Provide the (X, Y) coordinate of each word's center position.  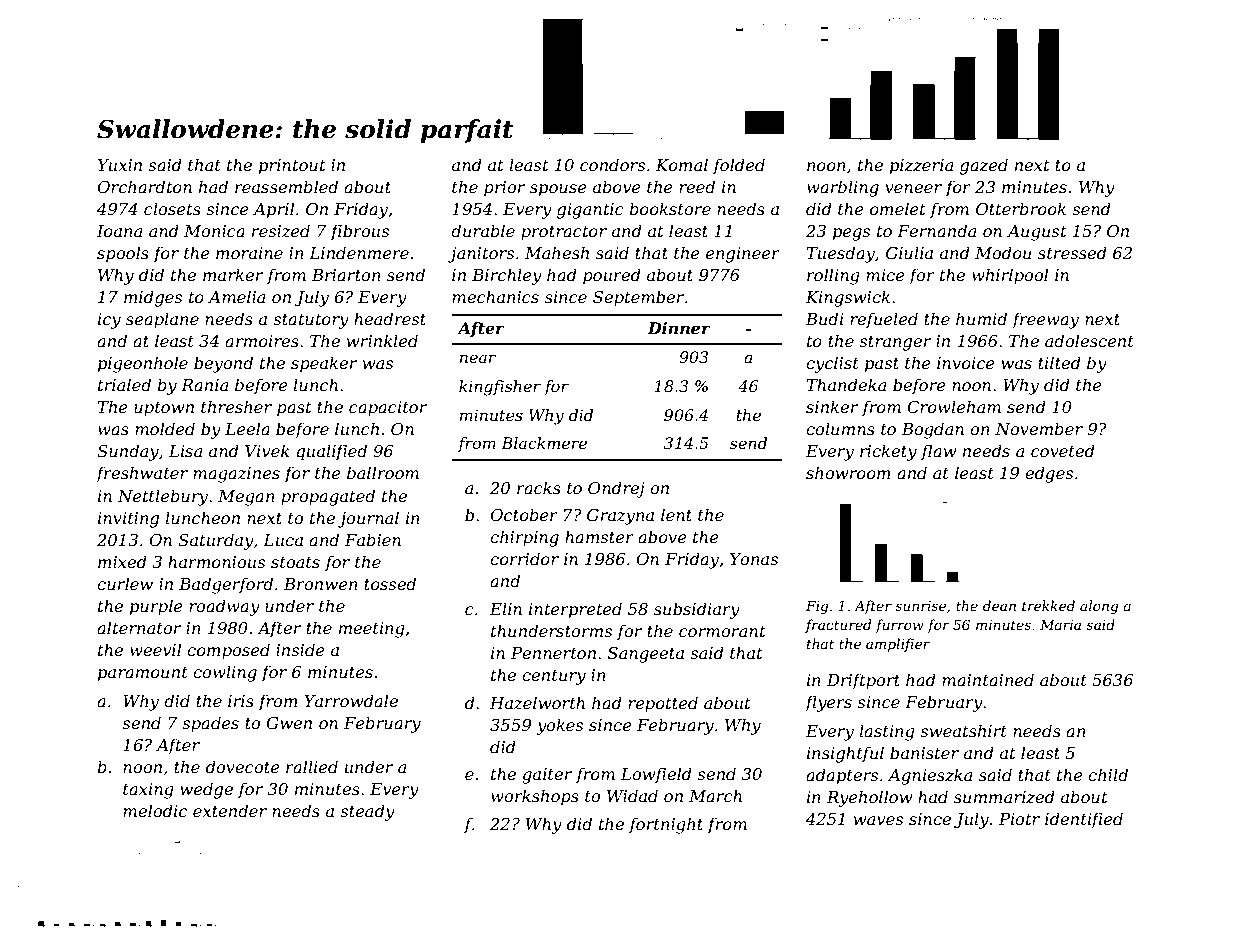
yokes (559, 726)
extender (230, 810)
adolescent (1089, 340)
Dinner (679, 328)
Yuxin (120, 165)
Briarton (346, 275)
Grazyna (620, 517)
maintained (988, 679)
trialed (124, 384)
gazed (984, 166)
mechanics (495, 296)
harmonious (216, 561)
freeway (1045, 320)
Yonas (754, 559)
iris (241, 701)
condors (612, 164)
